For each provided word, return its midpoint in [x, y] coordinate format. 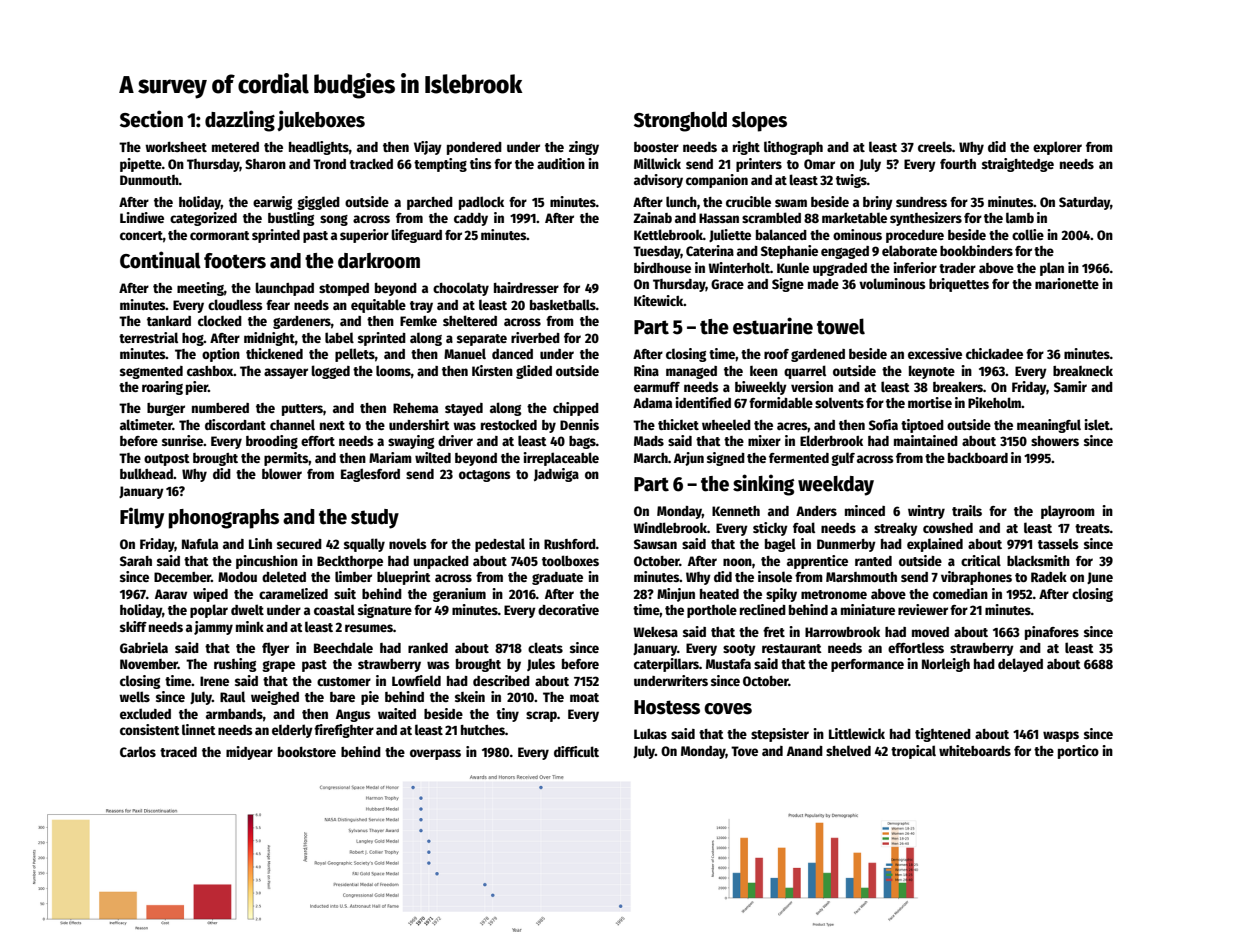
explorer [1057, 148]
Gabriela [144, 647]
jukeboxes [321, 120]
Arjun [689, 459]
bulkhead [146, 473]
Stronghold [680, 121]
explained [935, 545]
